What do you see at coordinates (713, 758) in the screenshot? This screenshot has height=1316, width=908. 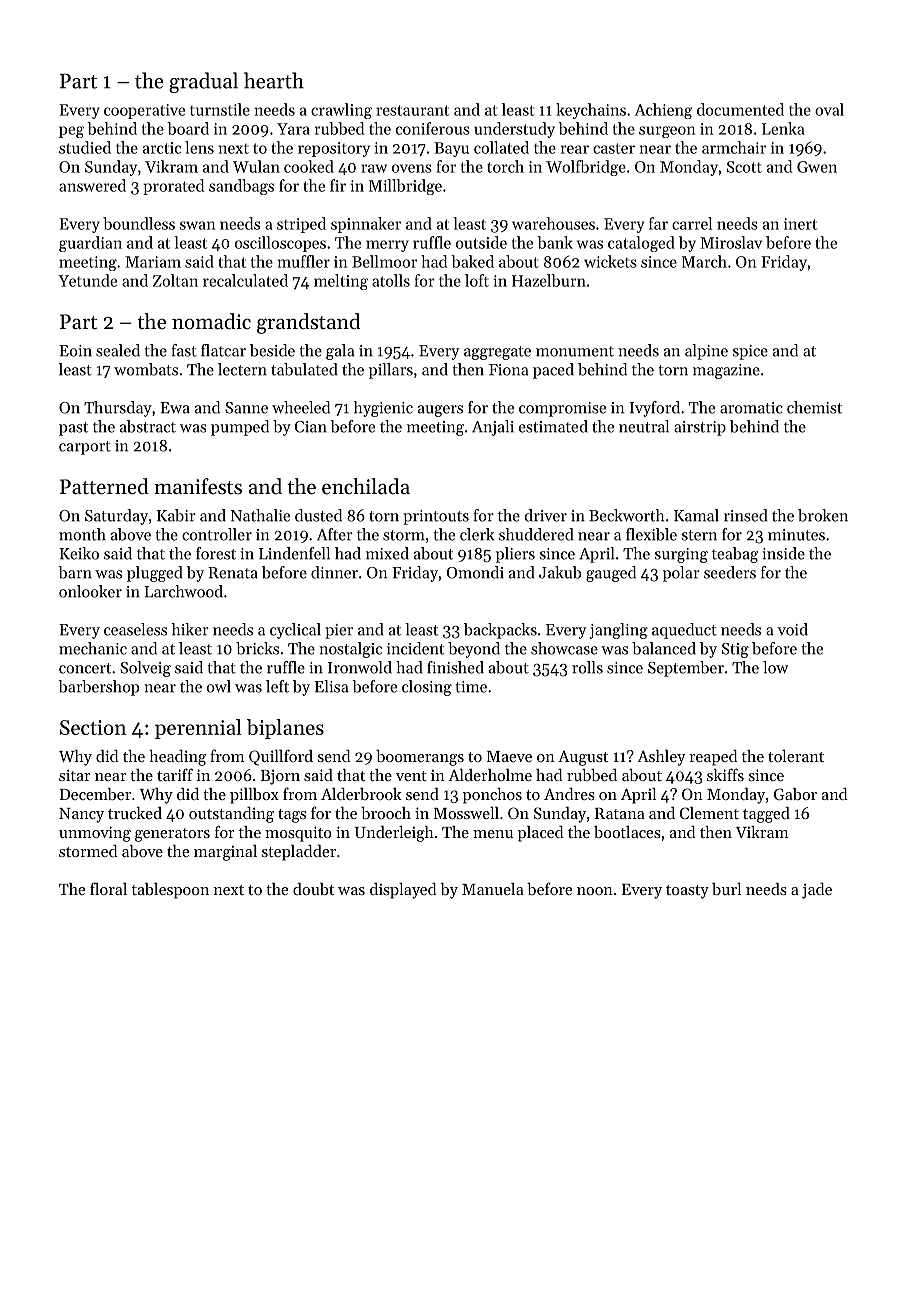 I see `reaped` at bounding box center [713, 758].
